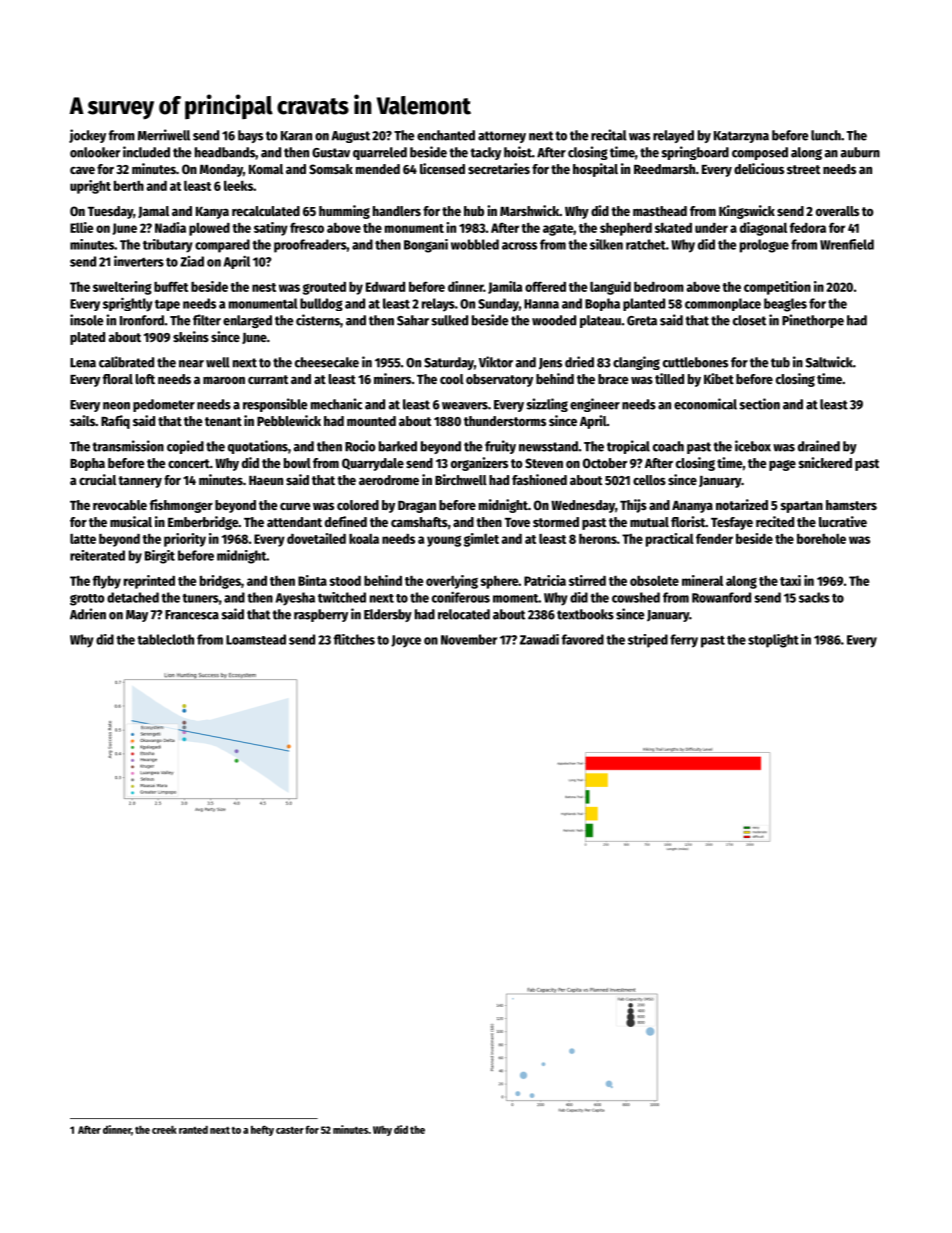 This screenshot has height=1233, width=952. Describe the element at coordinates (171, 286) in the screenshot. I see `buffet` at that location.
